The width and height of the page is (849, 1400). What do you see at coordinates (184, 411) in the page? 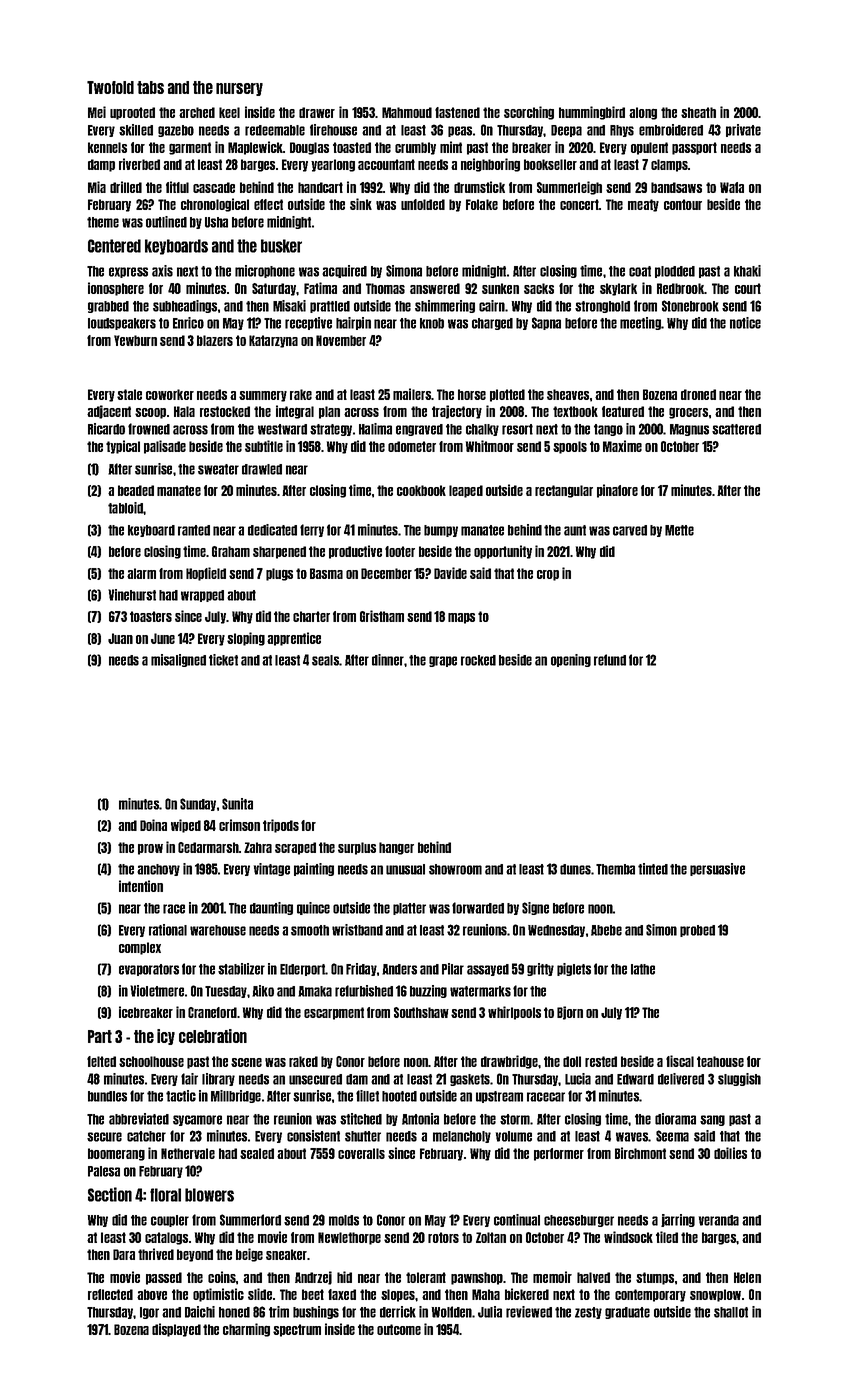
I see `Hala` at bounding box center [184, 411].
